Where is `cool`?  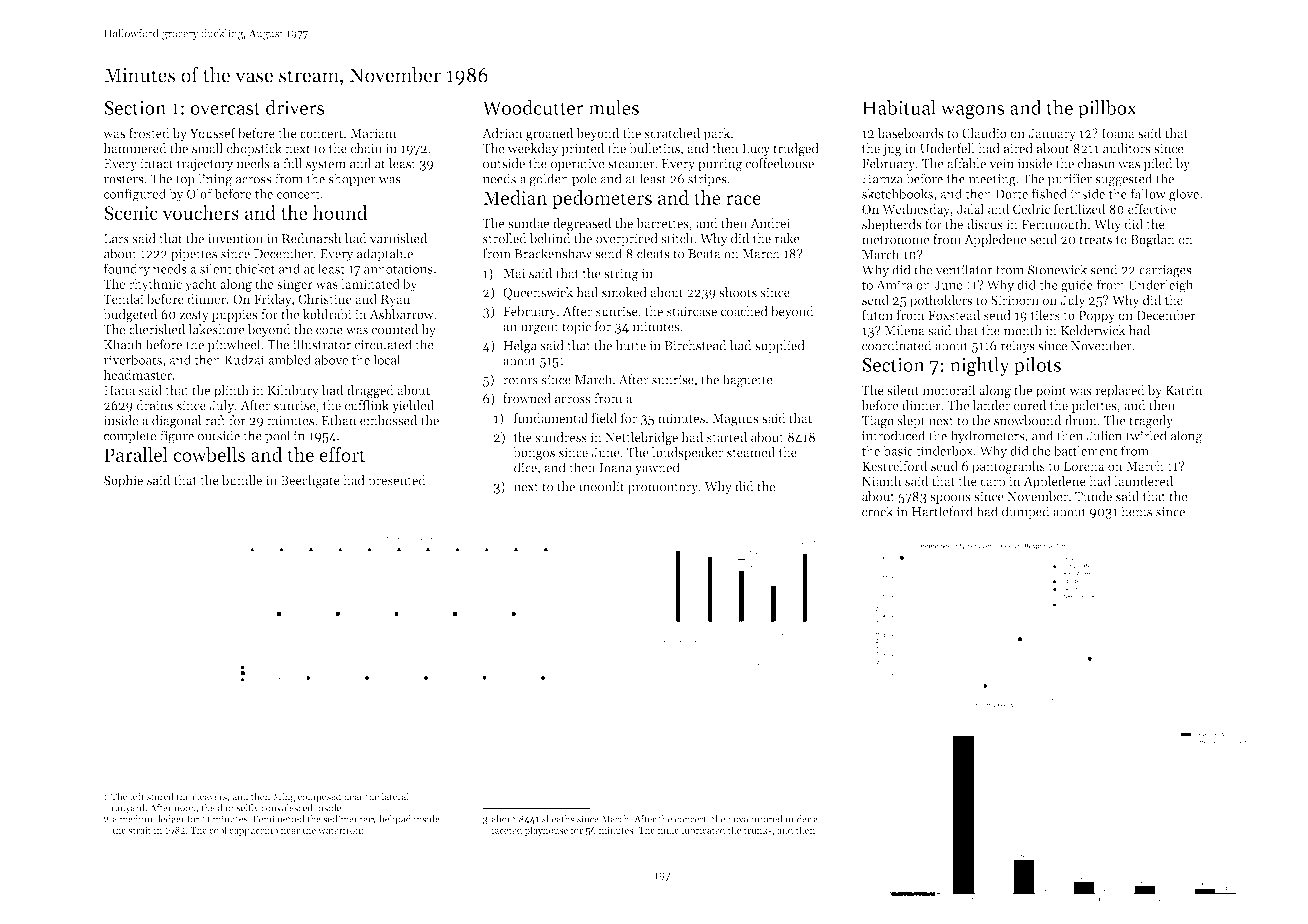 cool is located at coordinates (218, 830).
